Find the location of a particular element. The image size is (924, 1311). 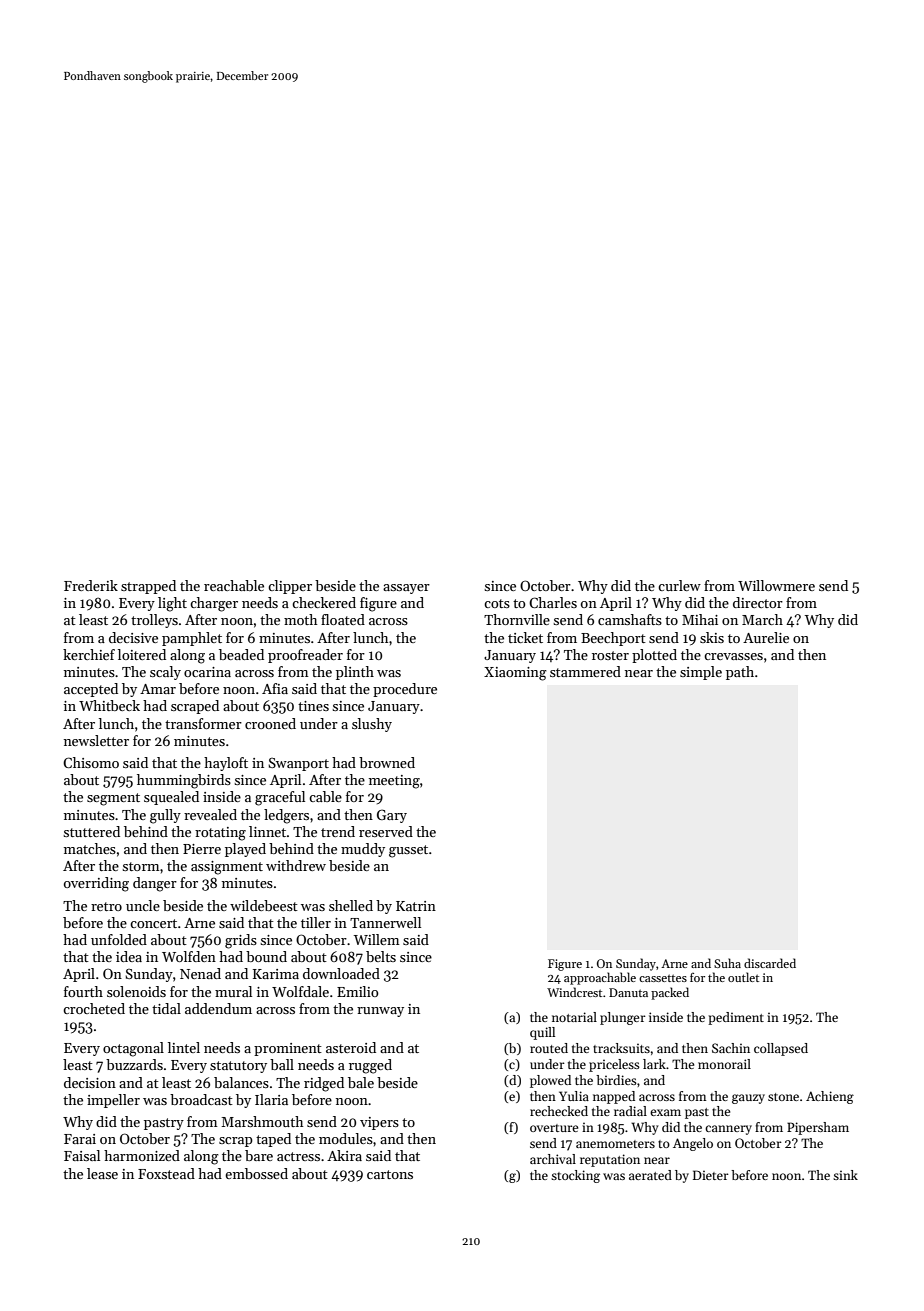

reachable is located at coordinates (234, 585).
